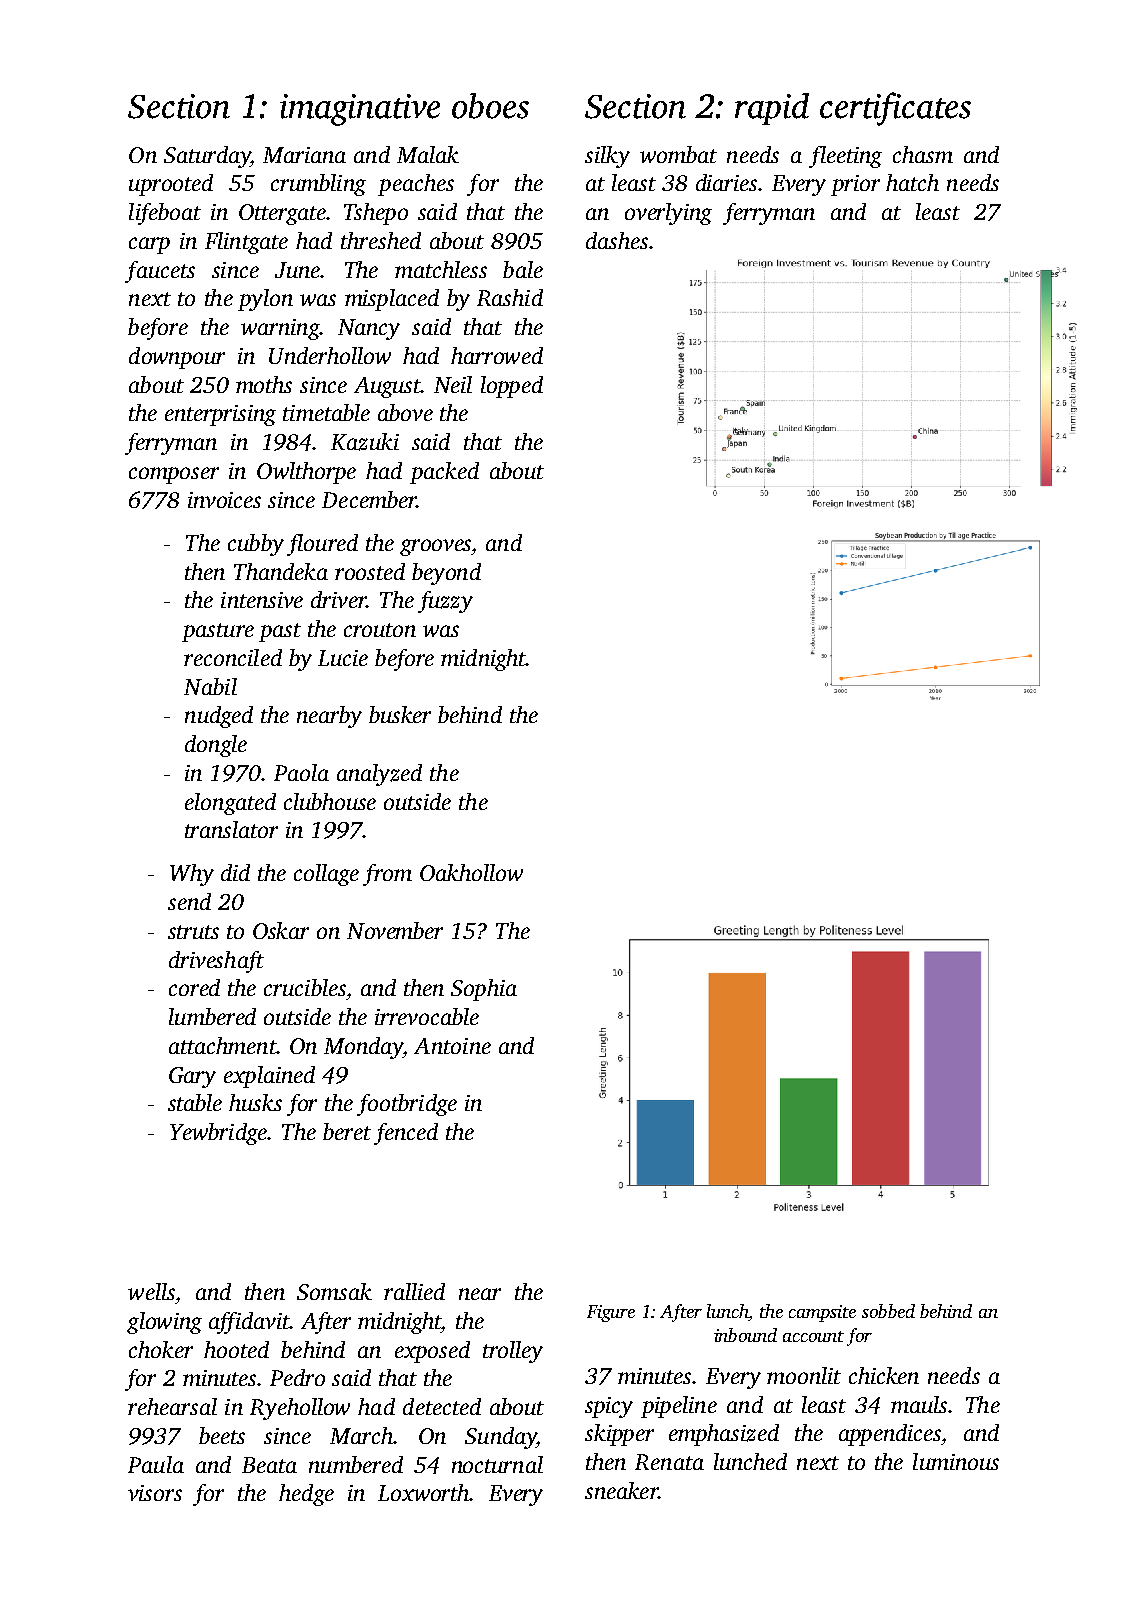 This screenshot has height=1603, width=1128. Describe the element at coordinates (512, 387) in the screenshot. I see `lopped` at that location.
